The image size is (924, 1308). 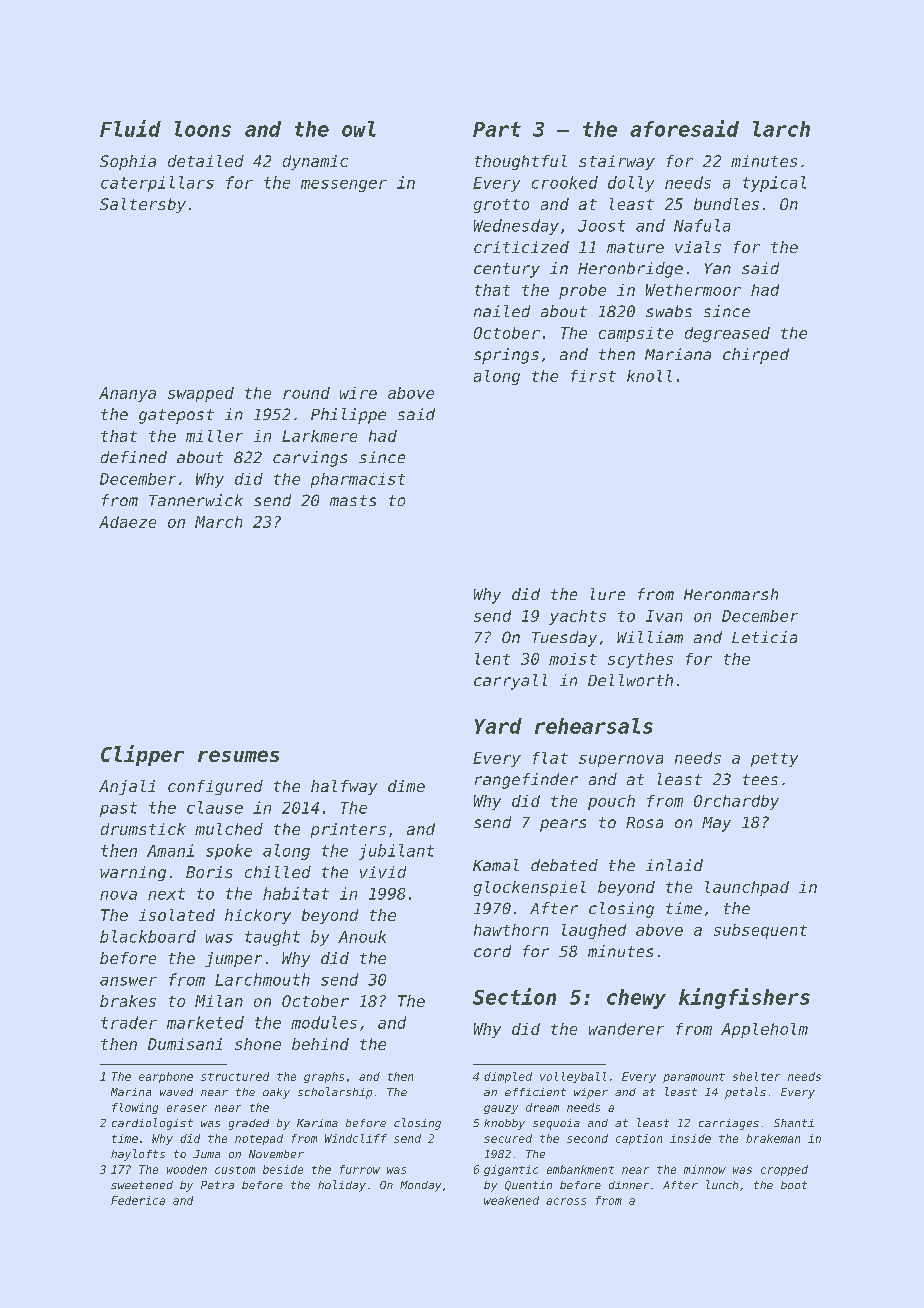 What do you see at coordinates (644, 822) in the screenshot?
I see `Rosa` at bounding box center [644, 822].
